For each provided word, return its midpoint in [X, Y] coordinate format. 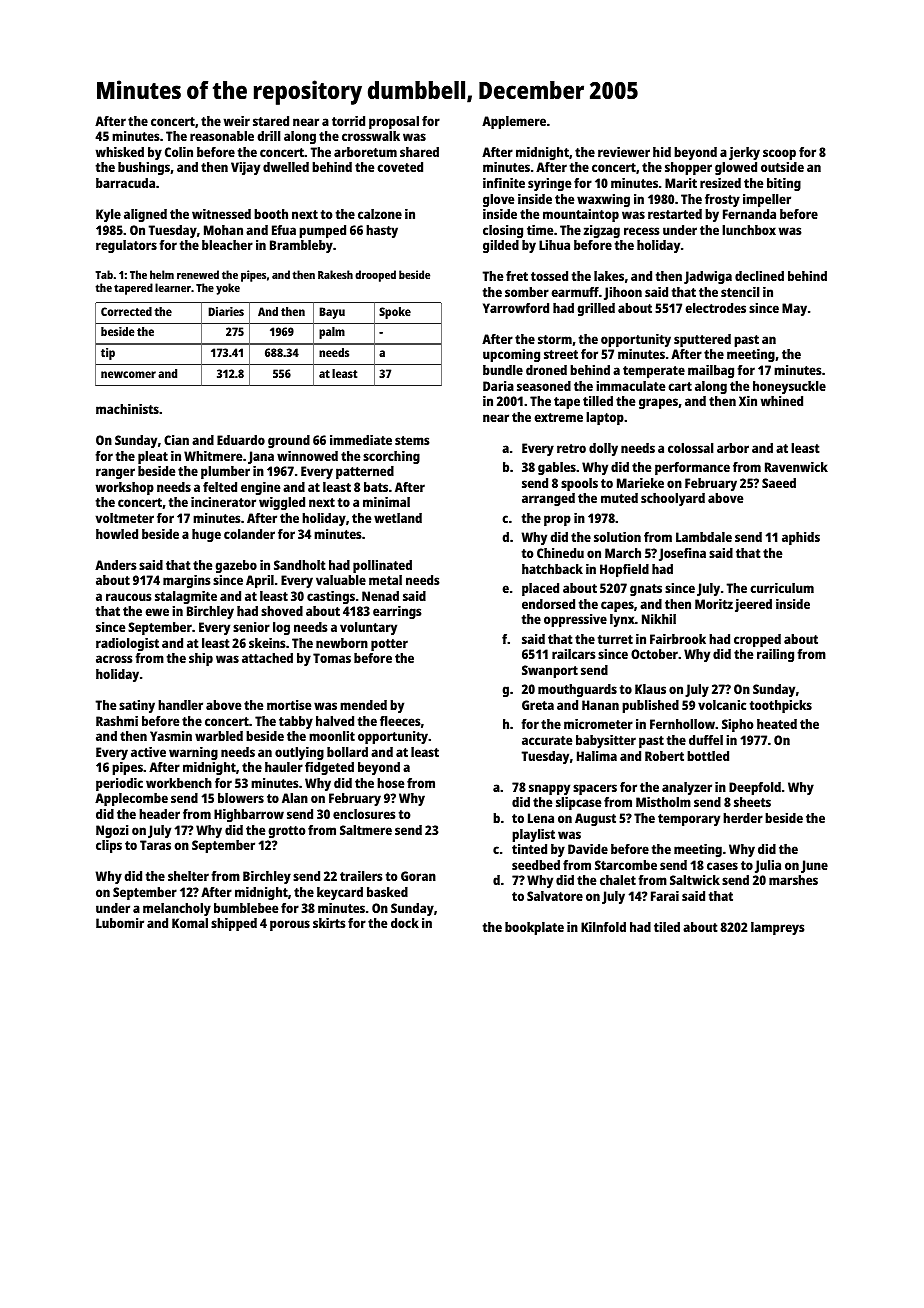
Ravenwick [796, 467]
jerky [744, 153]
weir [237, 121]
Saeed [779, 483]
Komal [190, 923]
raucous [129, 597]
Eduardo [241, 440]
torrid [348, 121]
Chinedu [560, 553]
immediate [361, 440]
